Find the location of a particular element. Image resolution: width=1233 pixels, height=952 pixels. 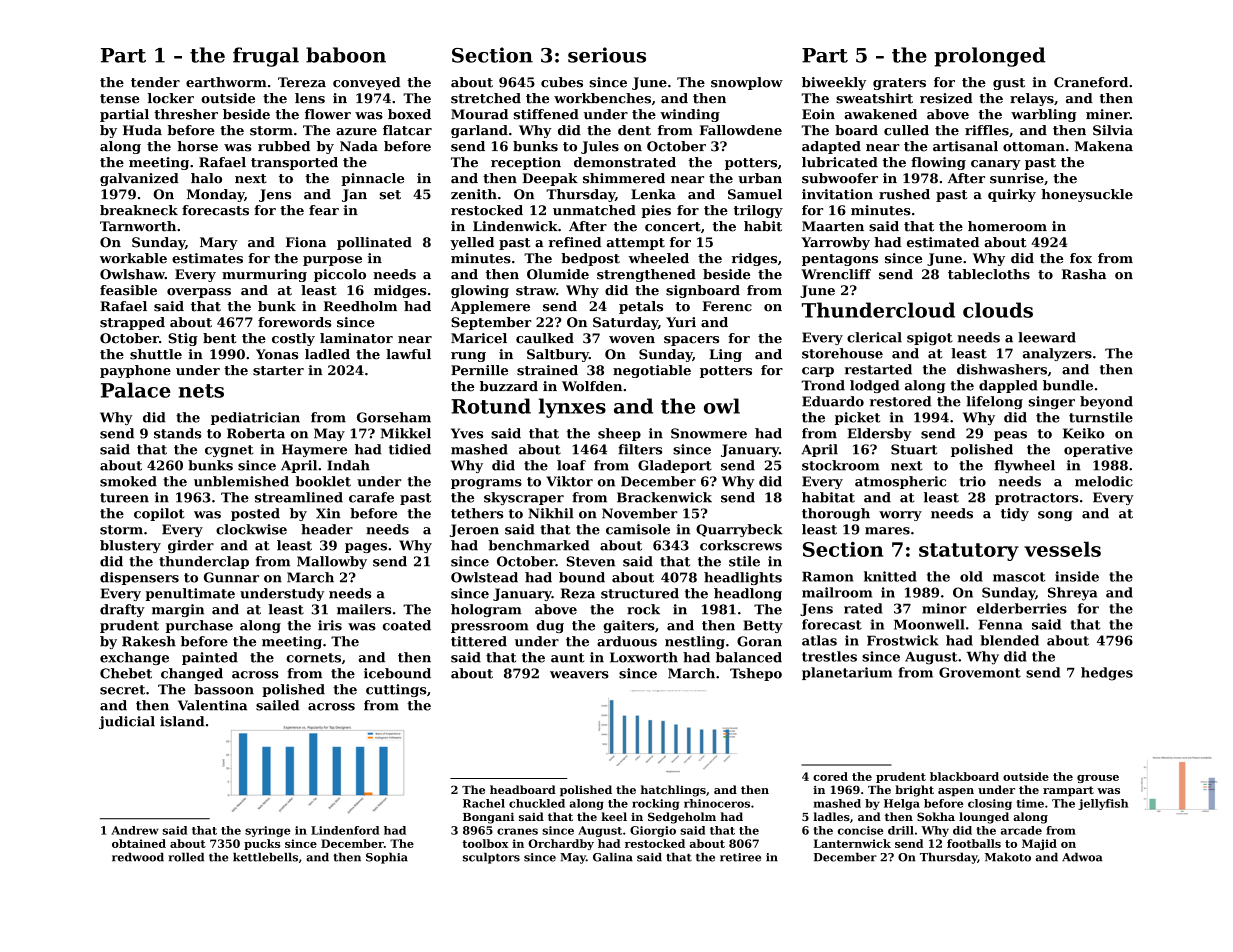

miner is located at coordinates (1108, 114).
